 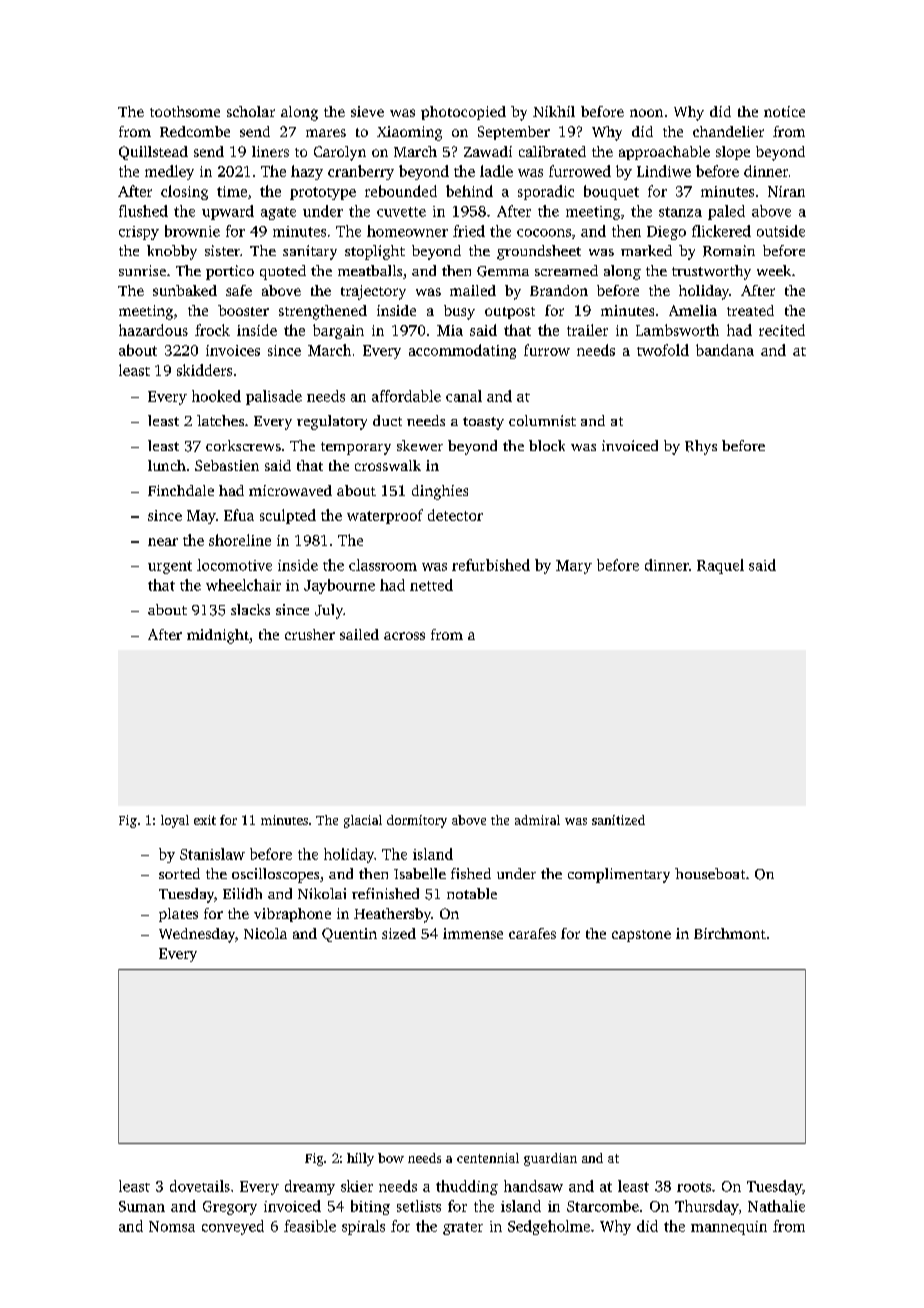 I want to click on photocopied, so click(x=463, y=113).
